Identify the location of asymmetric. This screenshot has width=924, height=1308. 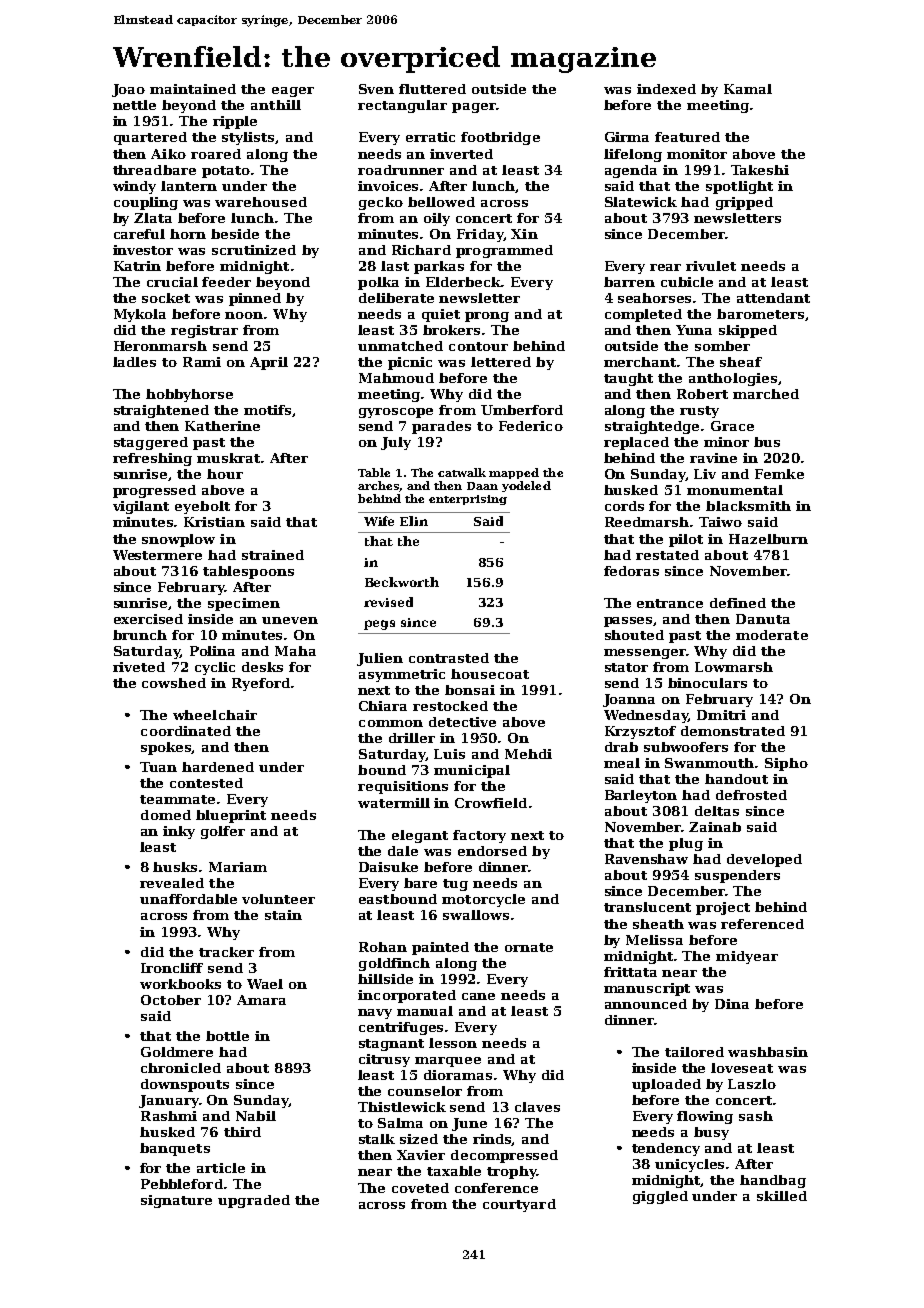
(402, 675).
